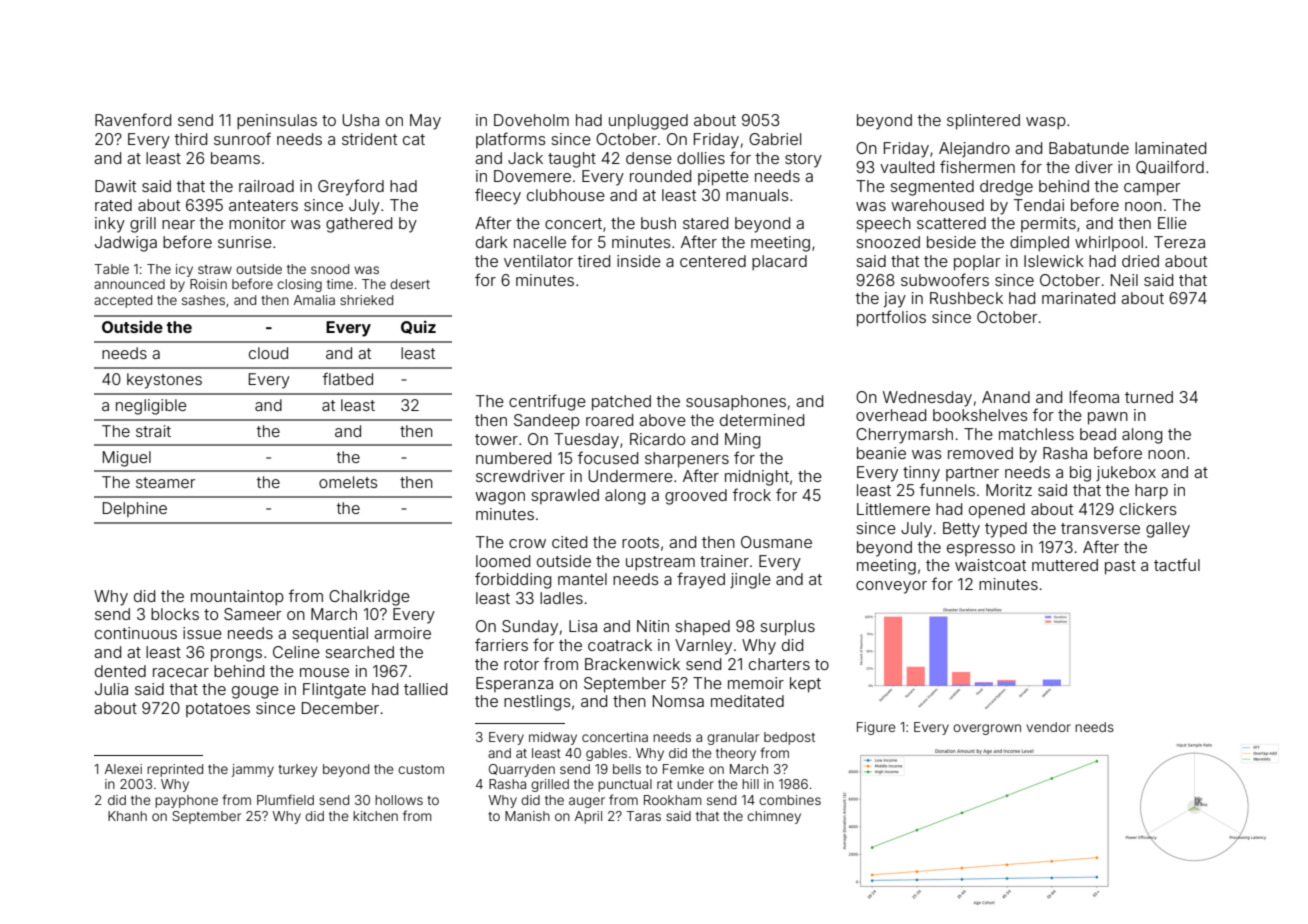 Image resolution: width=1308 pixels, height=924 pixels. What do you see at coordinates (375, 816) in the image?
I see `kitchen` at bounding box center [375, 816].
